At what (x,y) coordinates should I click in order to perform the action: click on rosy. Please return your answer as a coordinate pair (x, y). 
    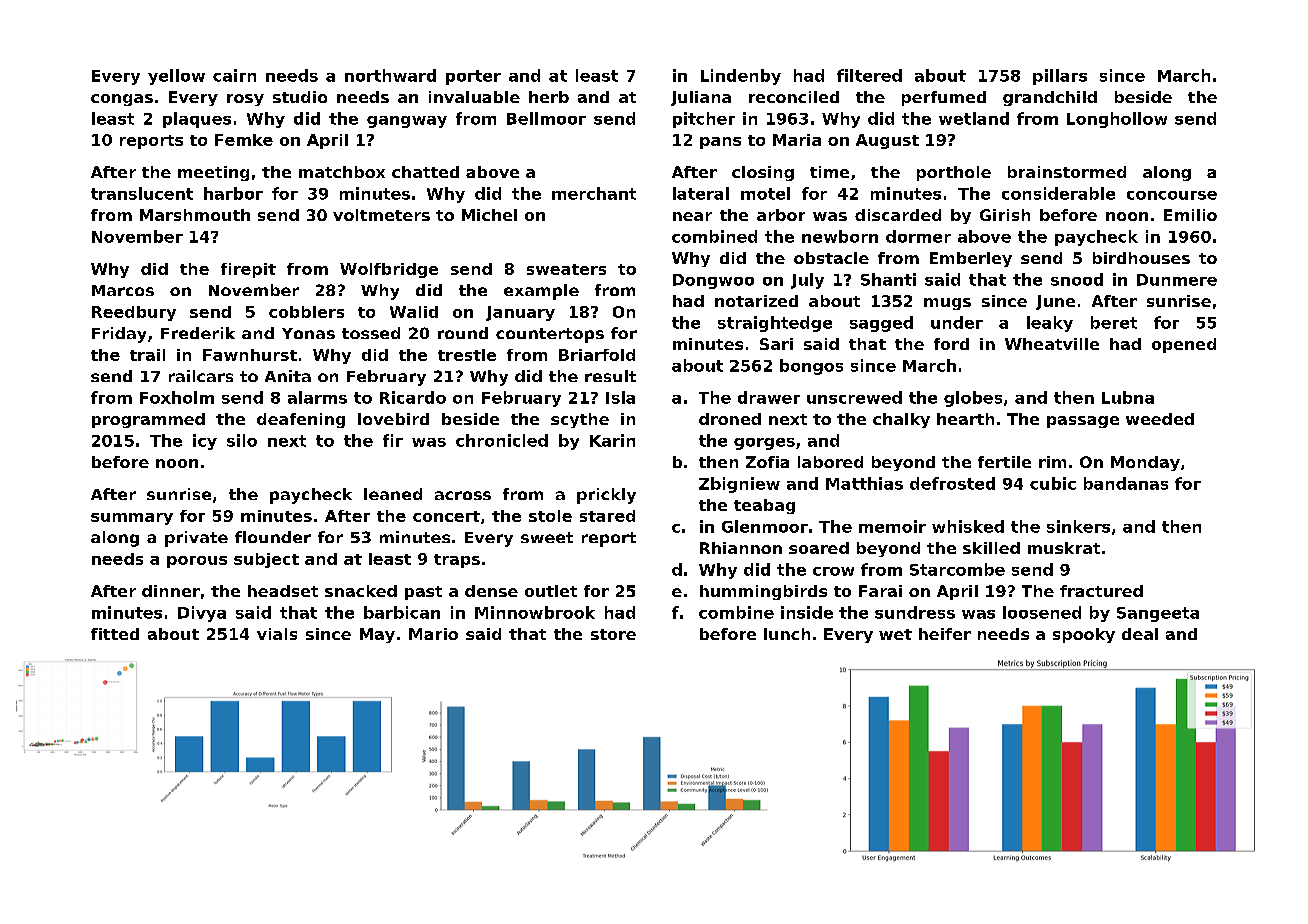
    Looking at the image, I should click on (245, 100).
